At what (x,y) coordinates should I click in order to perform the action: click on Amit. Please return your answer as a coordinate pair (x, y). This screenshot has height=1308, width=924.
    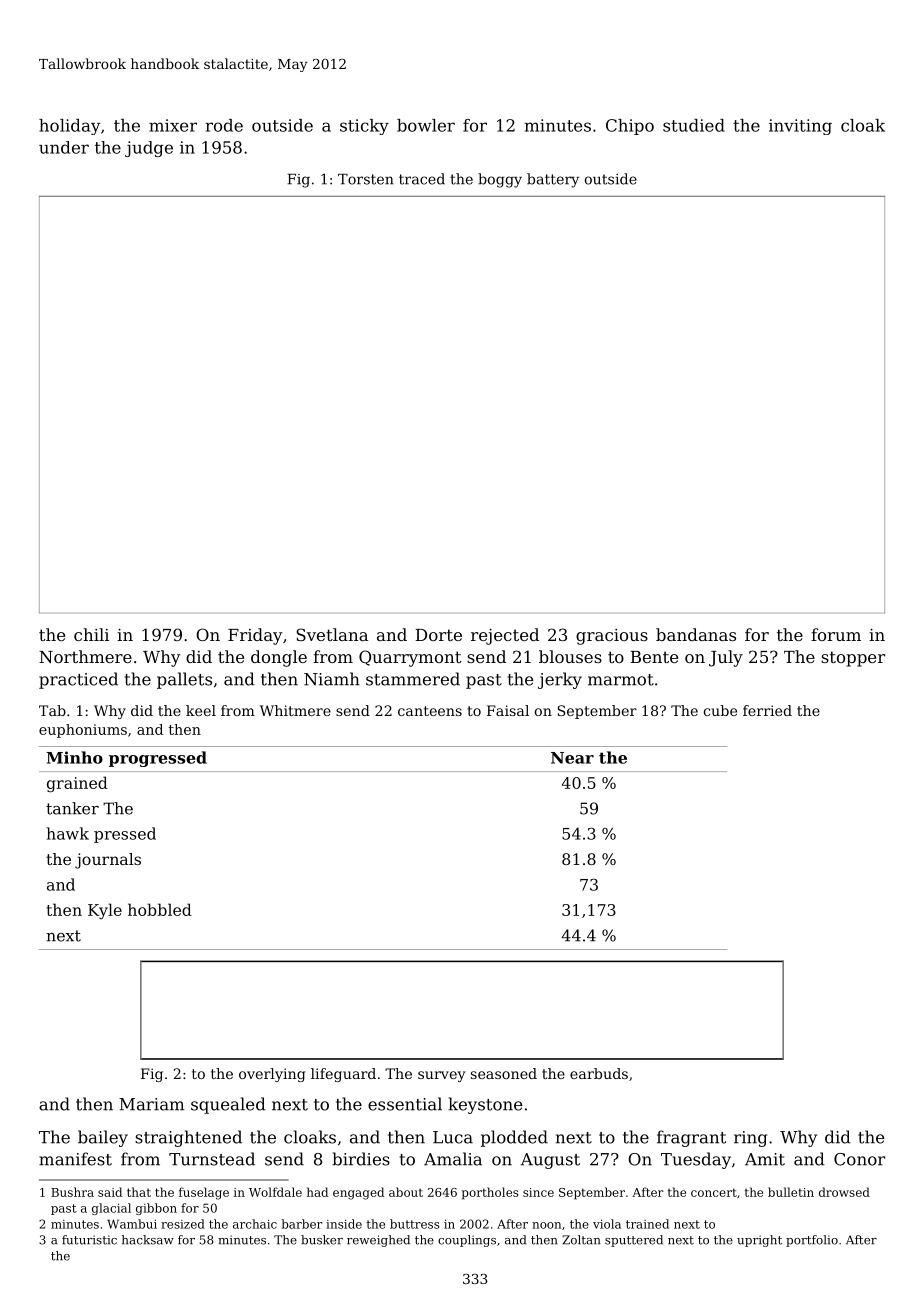
    Looking at the image, I should click on (765, 1159).
